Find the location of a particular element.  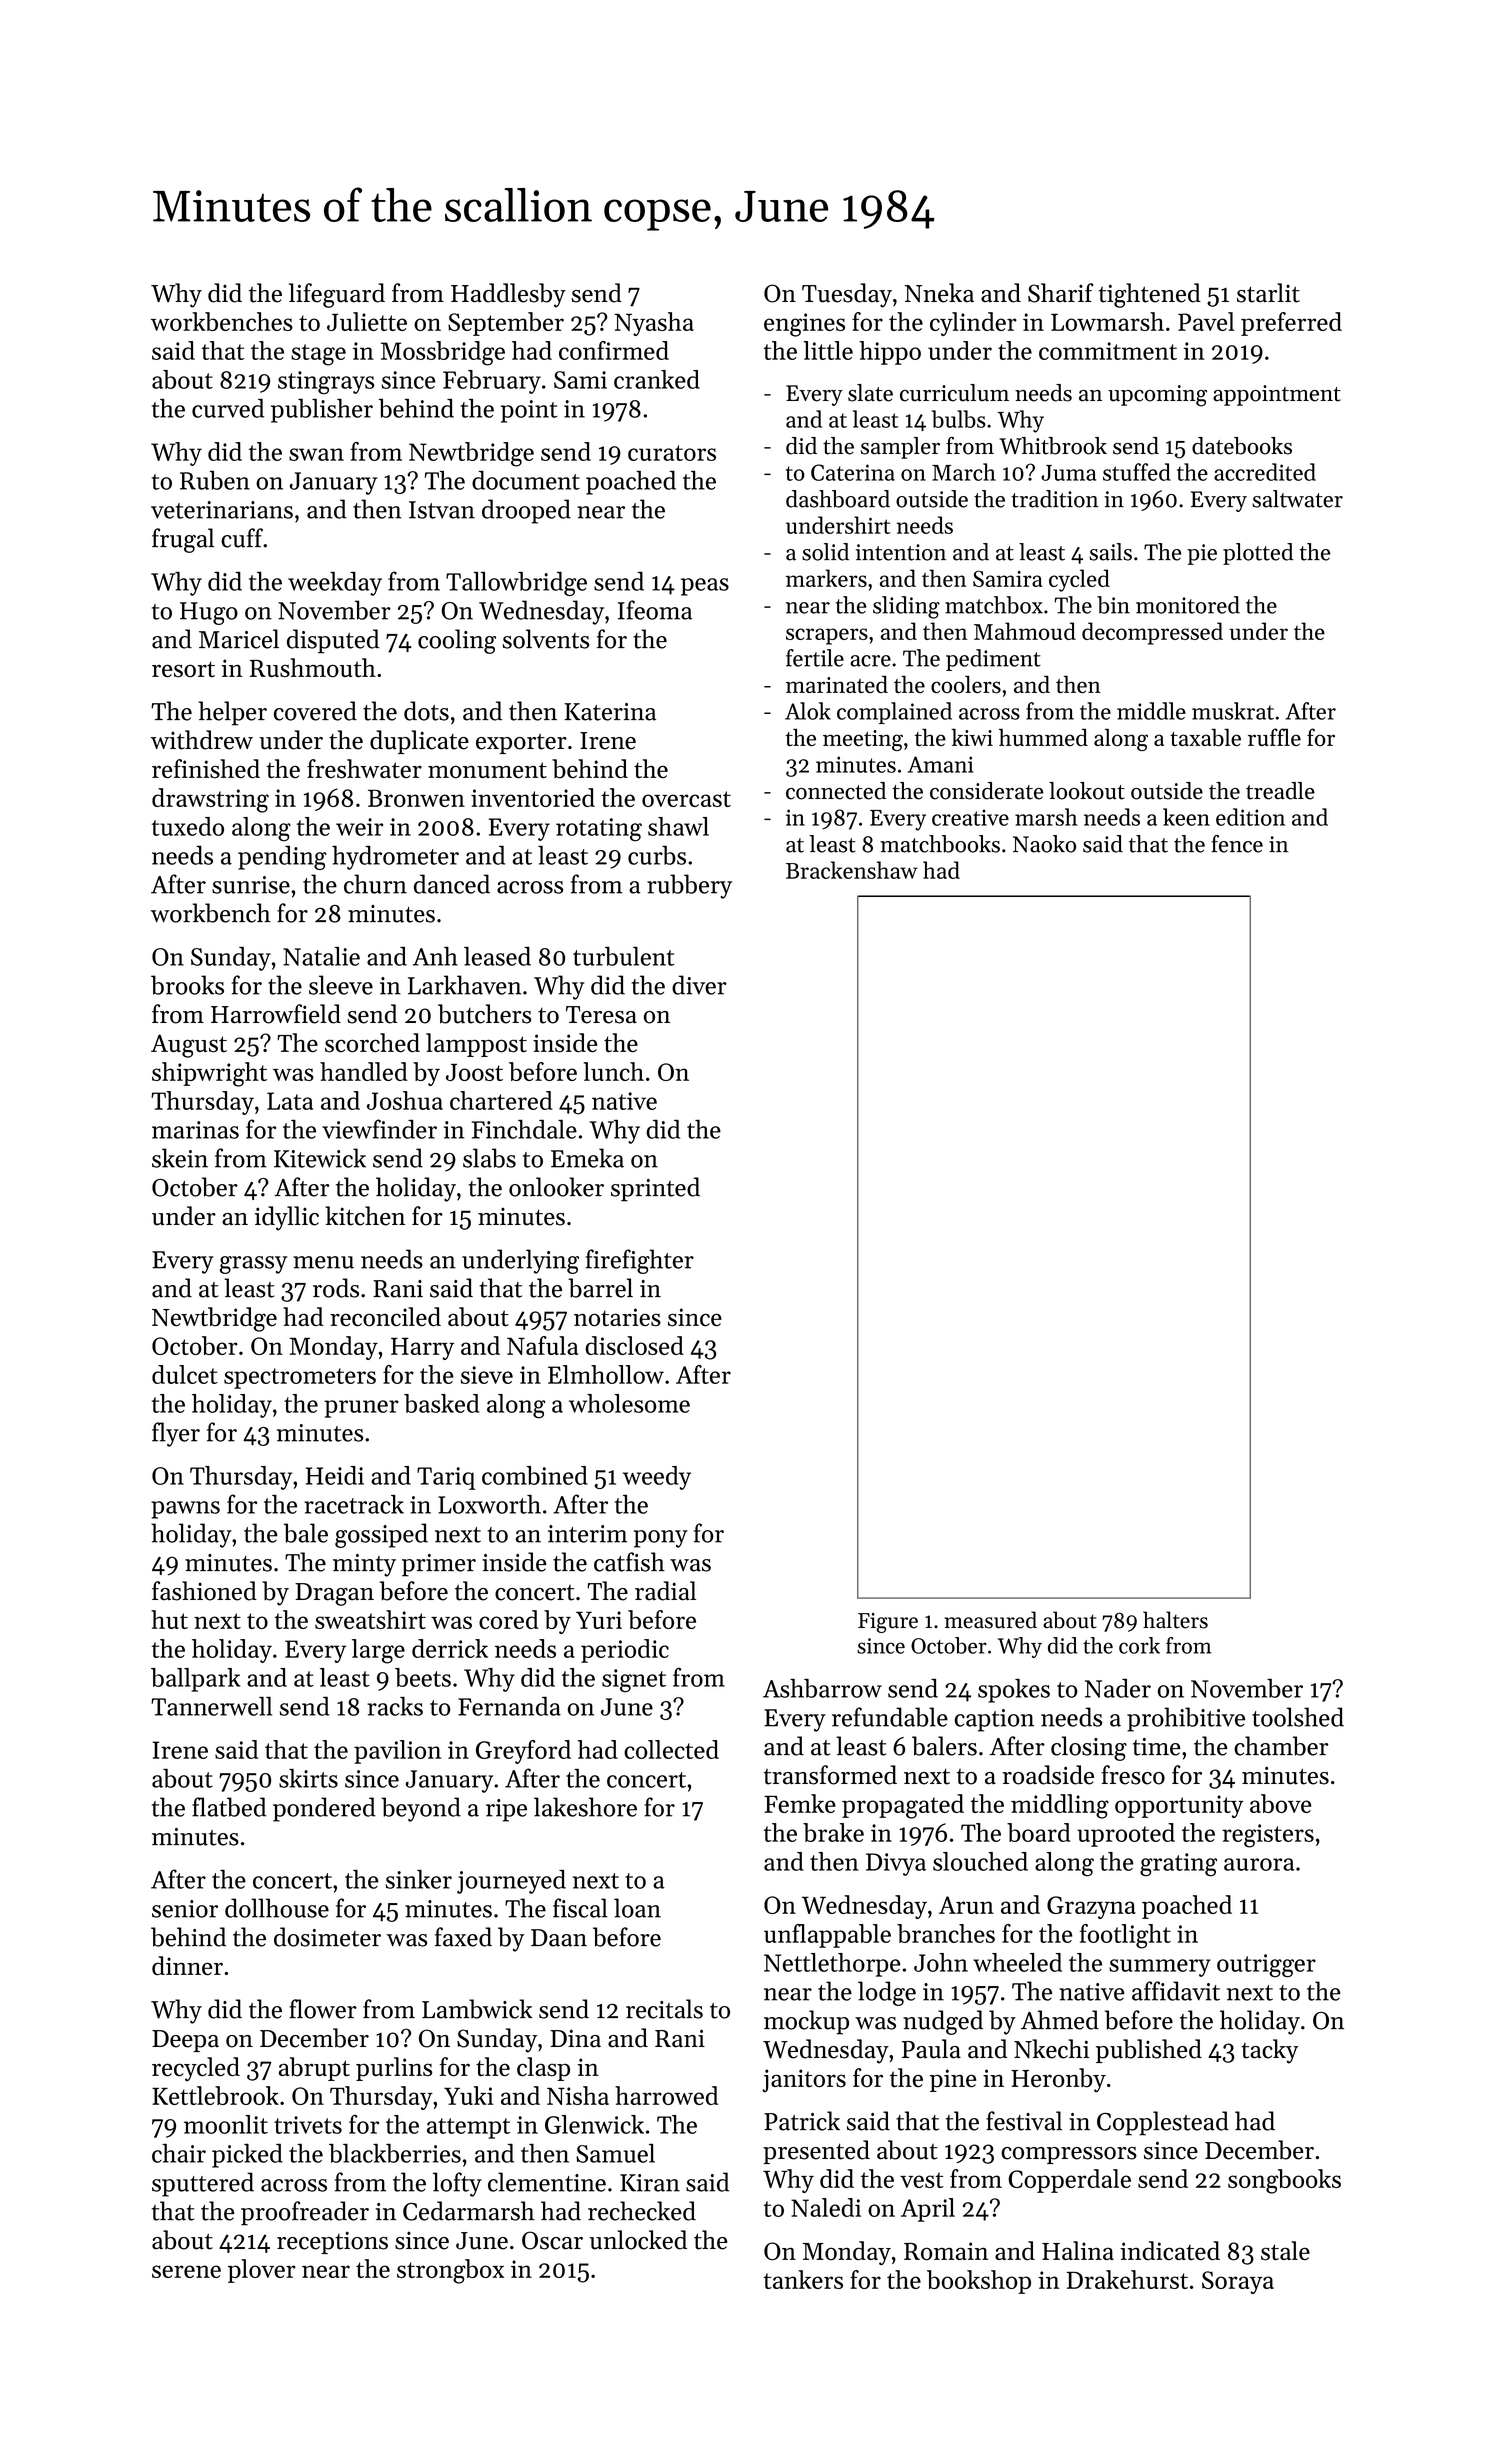

Amani is located at coordinates (941, 764).
